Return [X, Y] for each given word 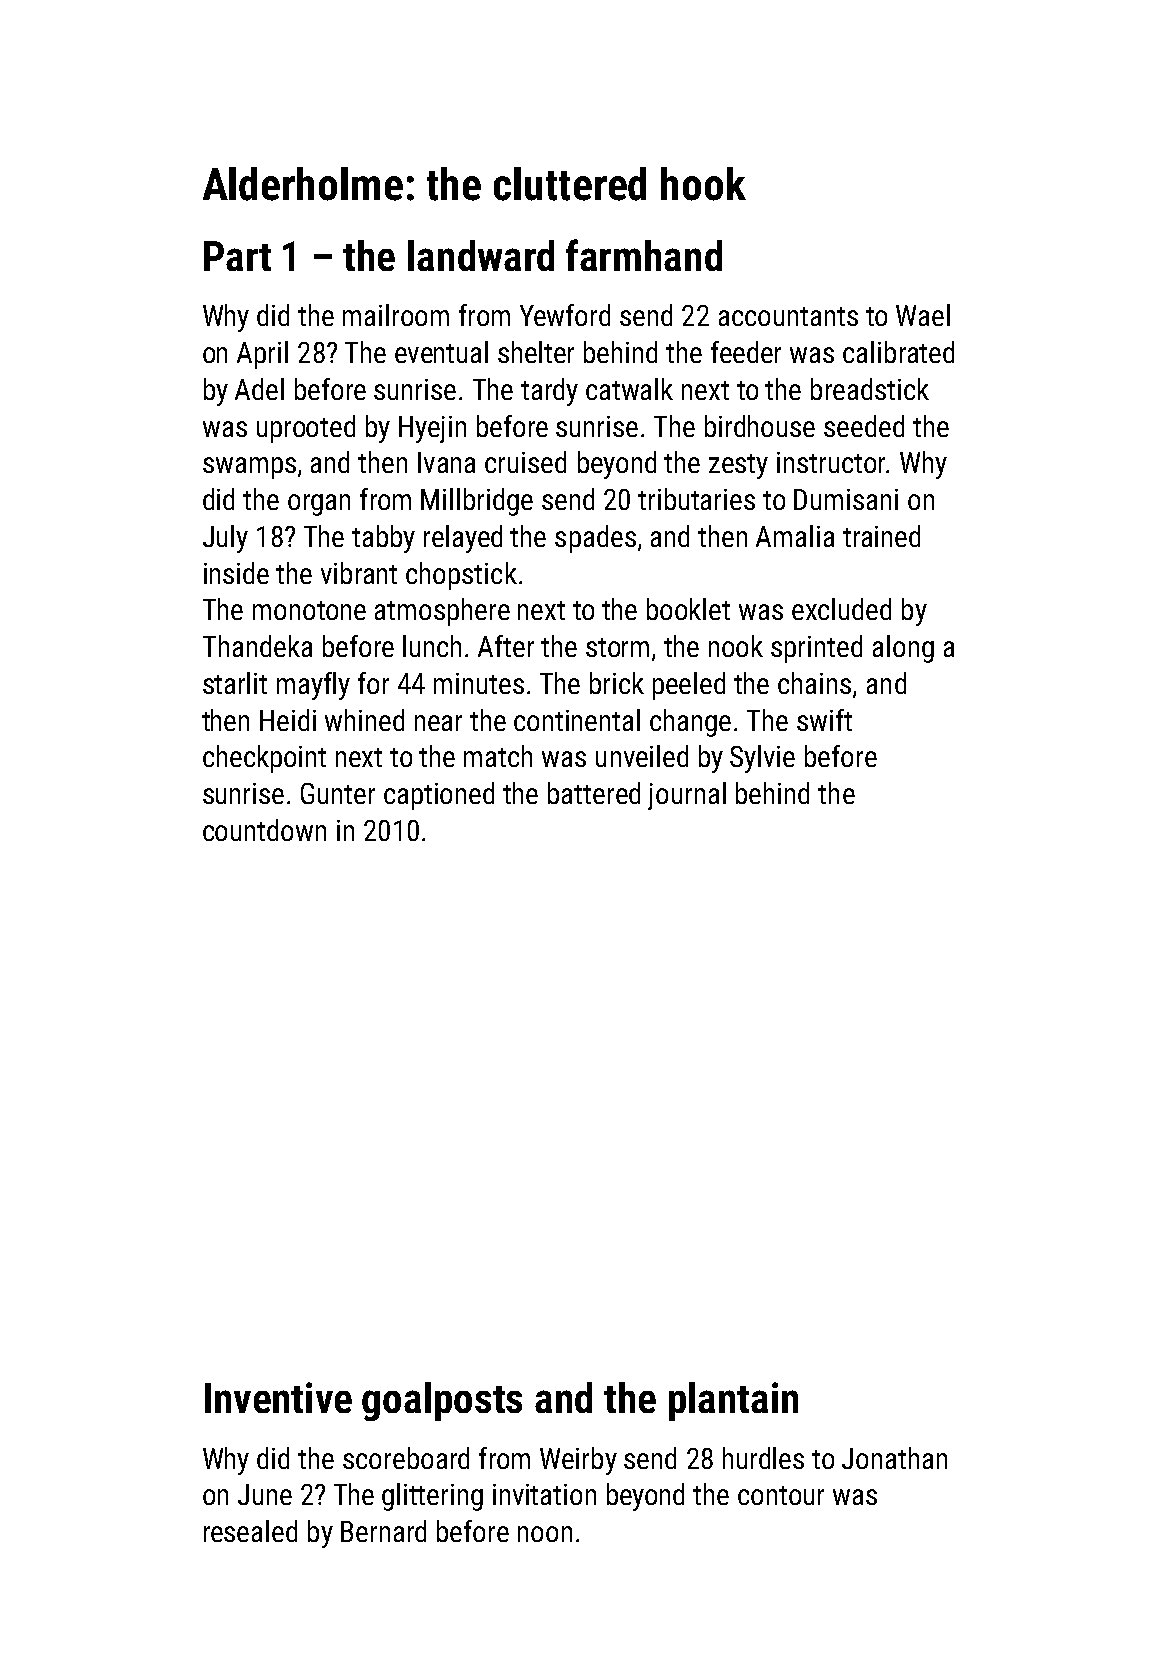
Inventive [278, 1397]
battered [594, 793]
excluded [841, 609]
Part [237, 256]
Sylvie [762, 759]
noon [545, 1534]
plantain [733, 1401]
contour [781, 1495]
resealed [250, 1531]
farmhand [644, 255]
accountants [788, 316]
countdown [264, 830]
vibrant [359, 573]
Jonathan [894, 1458]
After [506, 646]
